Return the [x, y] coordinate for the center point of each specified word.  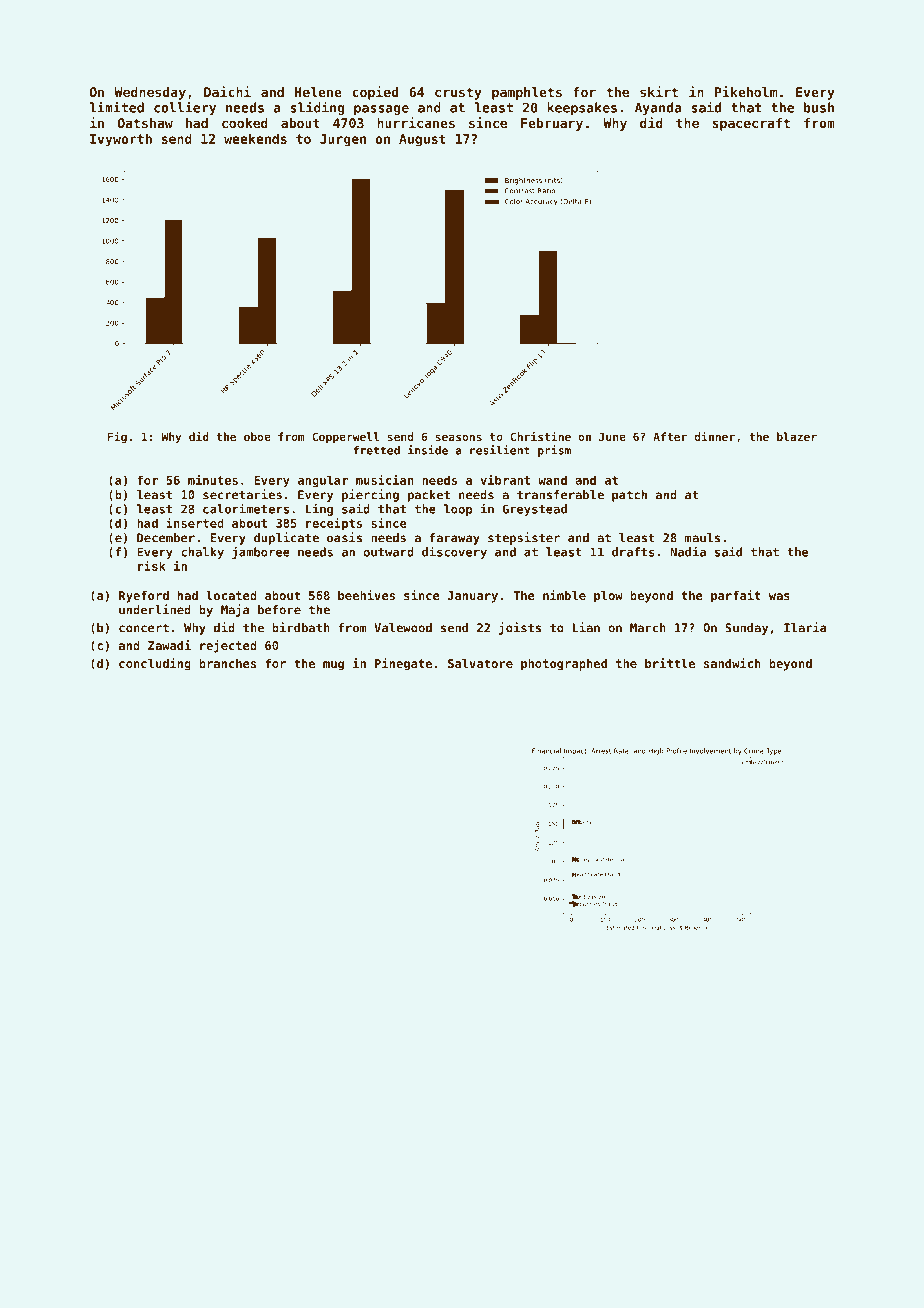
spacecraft [751, 124]
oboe [257, 436]
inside [428, 450]
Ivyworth [121, 140]
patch [629, 496]
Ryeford [144, 597]
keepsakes [582, 108]
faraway [455, 539]
